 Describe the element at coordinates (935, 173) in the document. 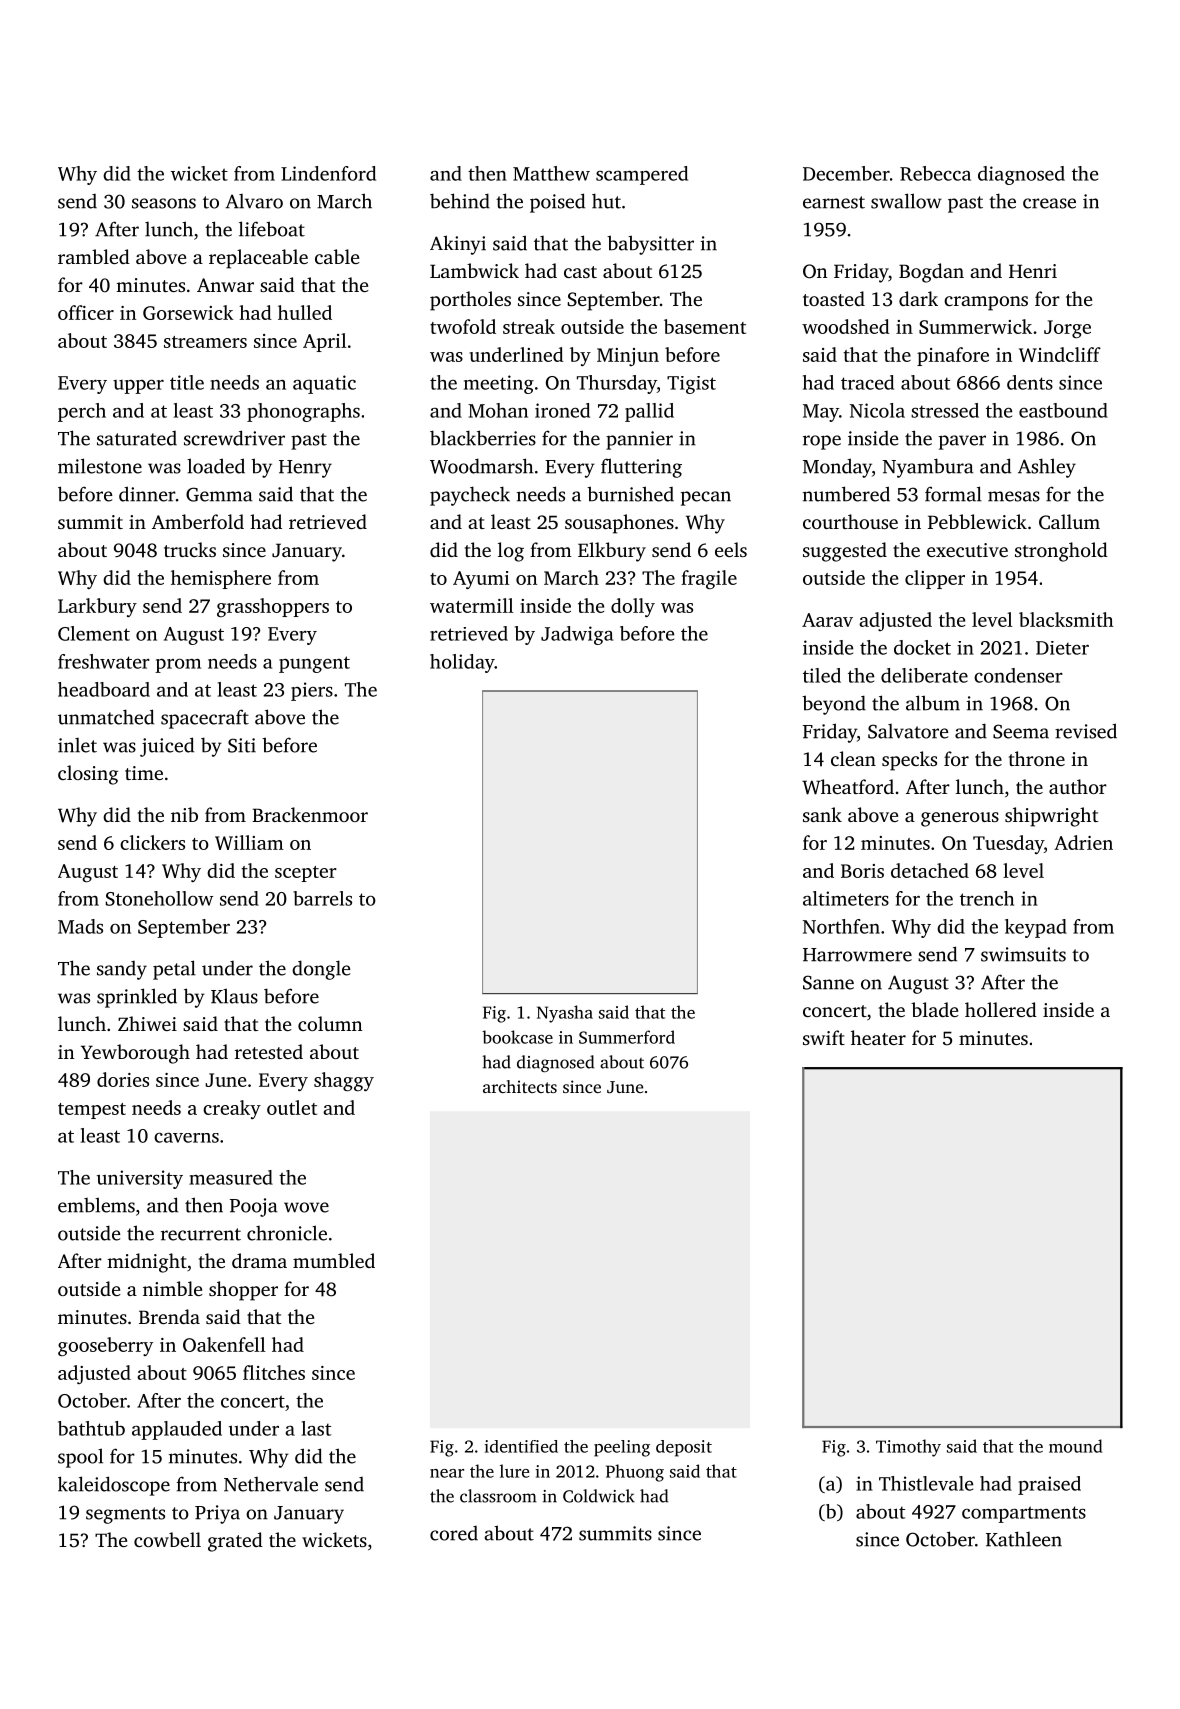

I see `Rebecca` at that location.
